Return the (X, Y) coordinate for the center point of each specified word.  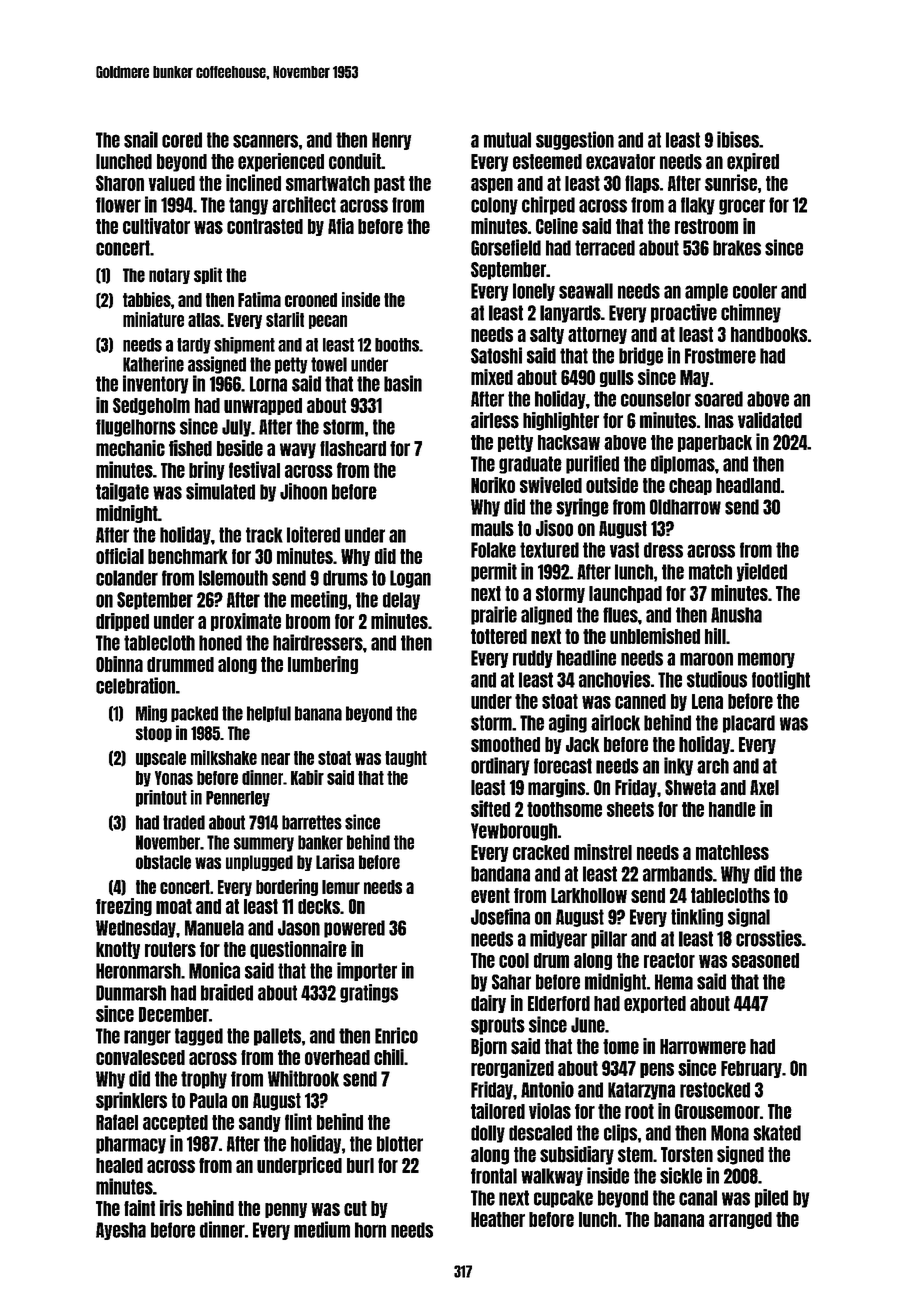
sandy (260, 1123)
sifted (490, 808)
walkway (552, 1177)
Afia (341, 226)
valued (171, 183)
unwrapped (263, 406)
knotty (118, 950)
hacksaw (569, 442)
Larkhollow (589, 895)
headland (748, 485)
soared (719, 399)
